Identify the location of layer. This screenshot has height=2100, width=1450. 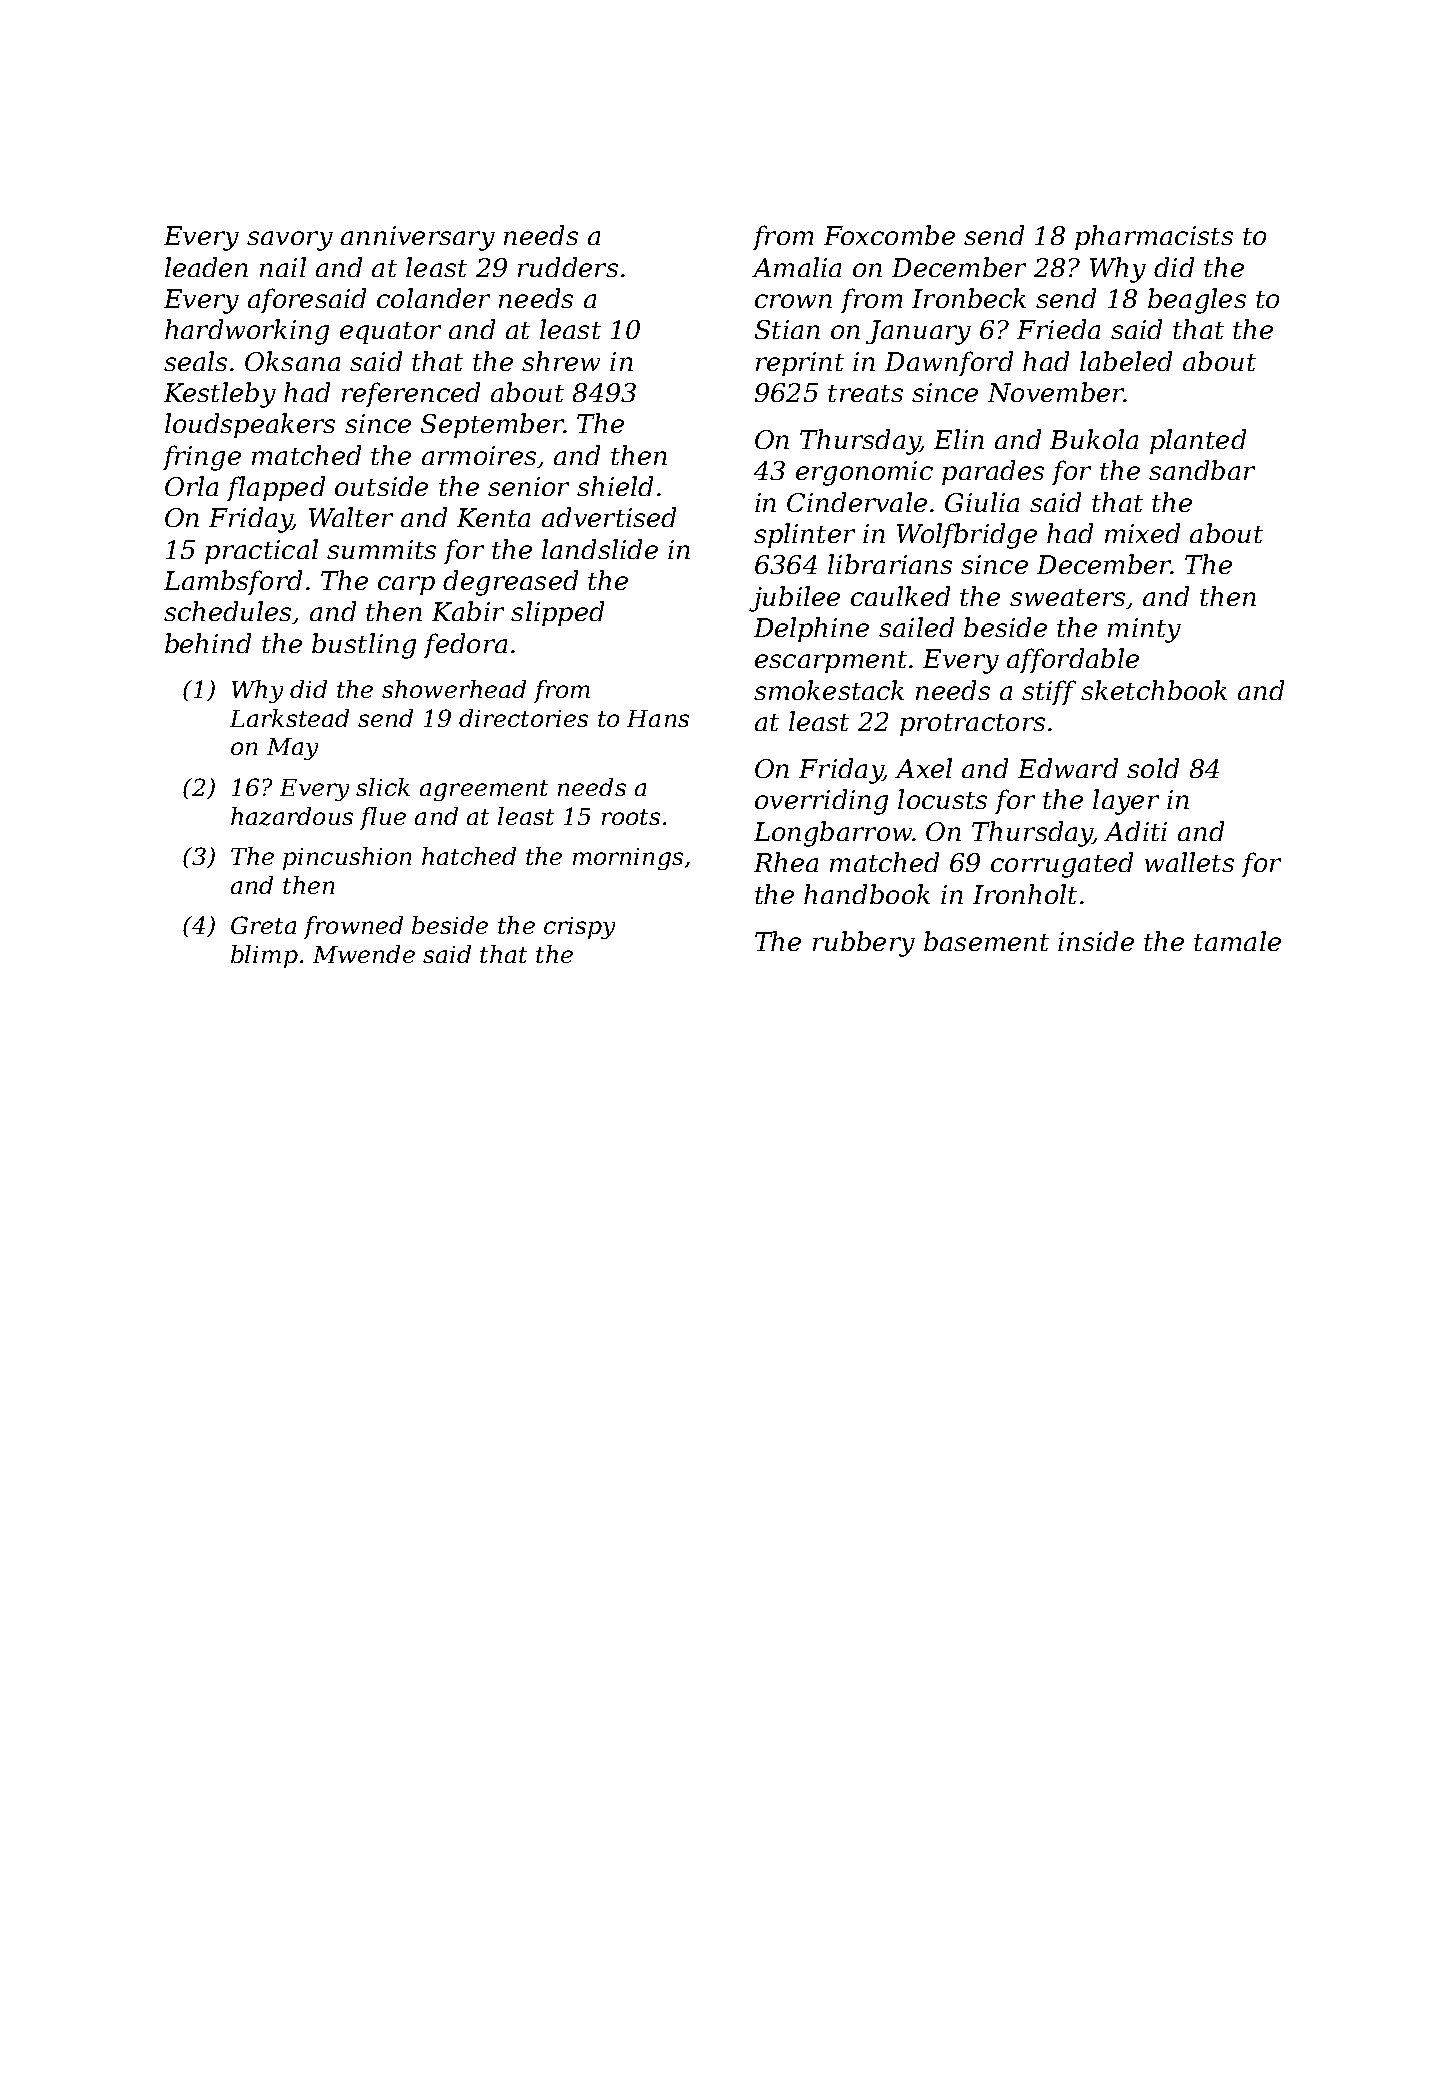
(1126, 802).
